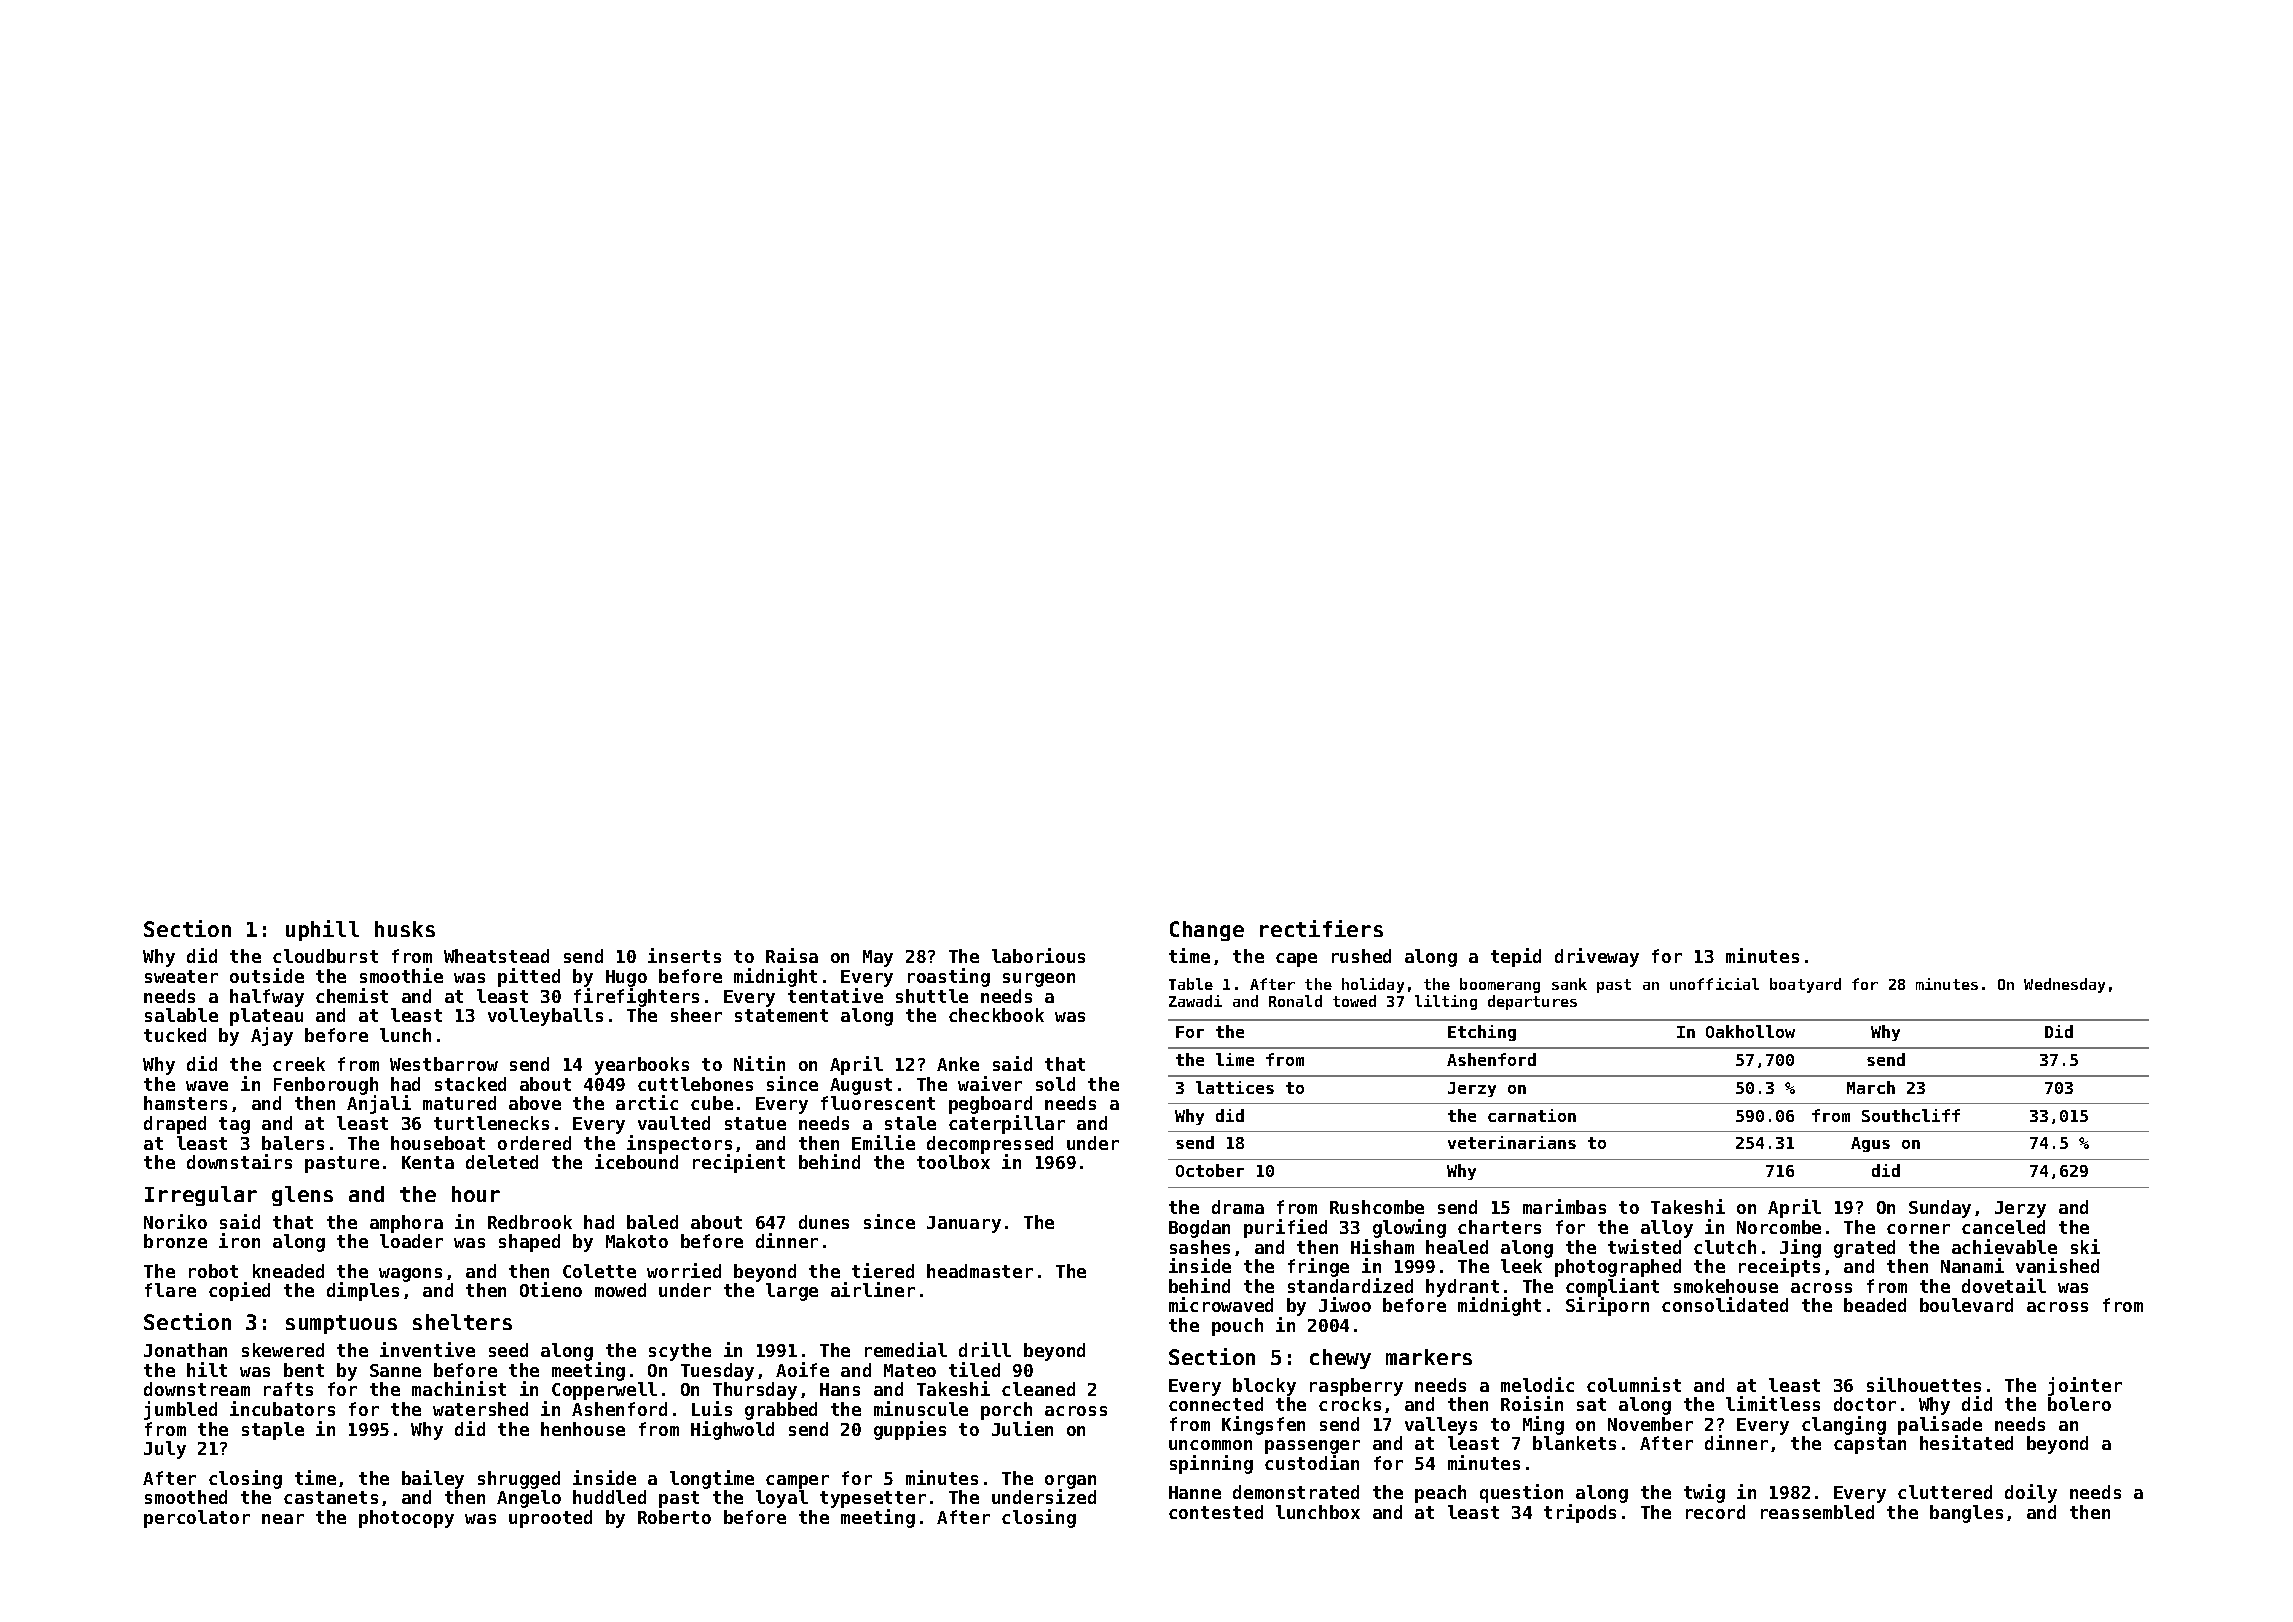 The image size is (2293, 1622). Describe the element at coordinates (1207, 931) in the page. I see `Change` at that location.
